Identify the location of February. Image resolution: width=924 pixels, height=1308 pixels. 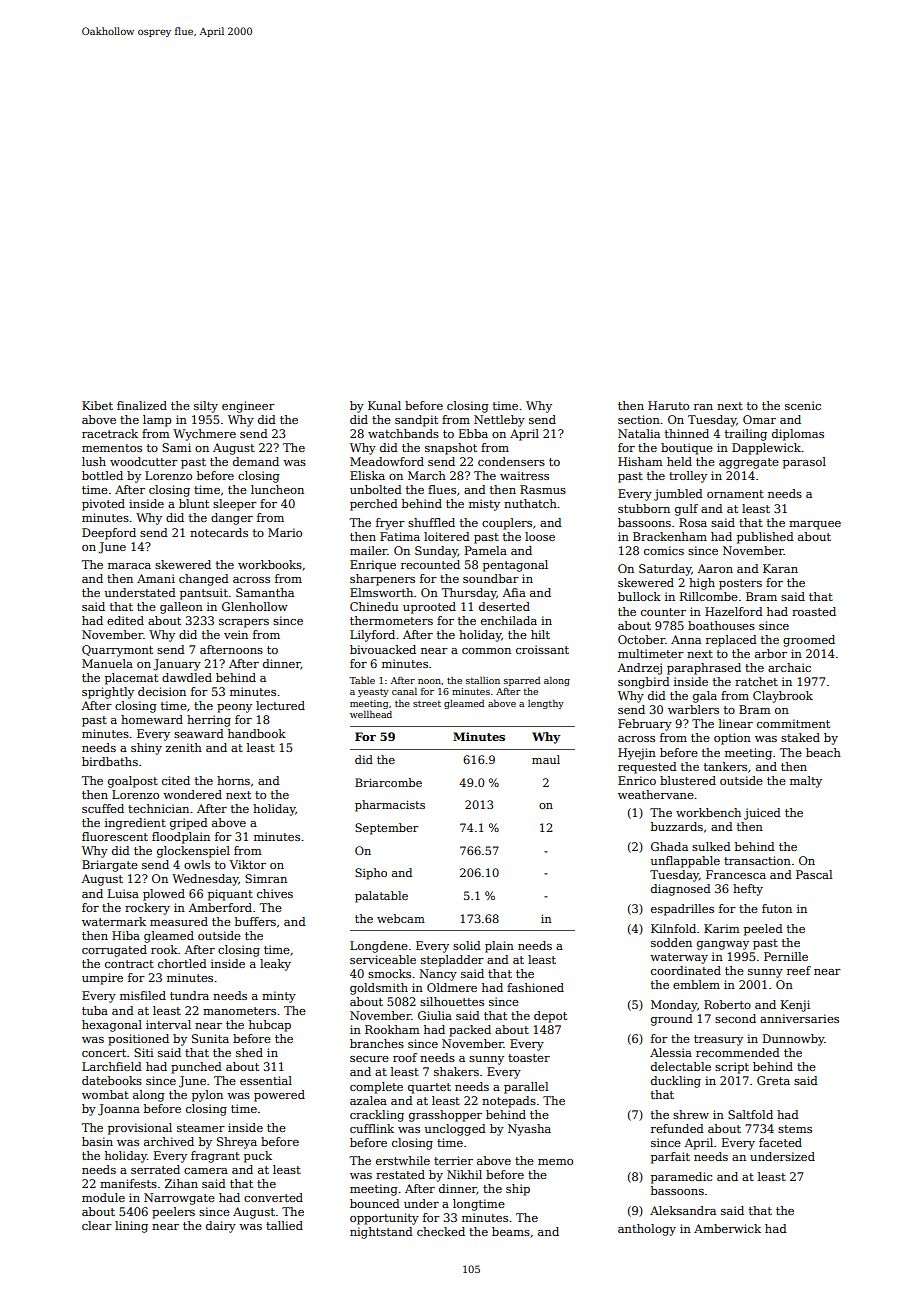
(645, 725).
